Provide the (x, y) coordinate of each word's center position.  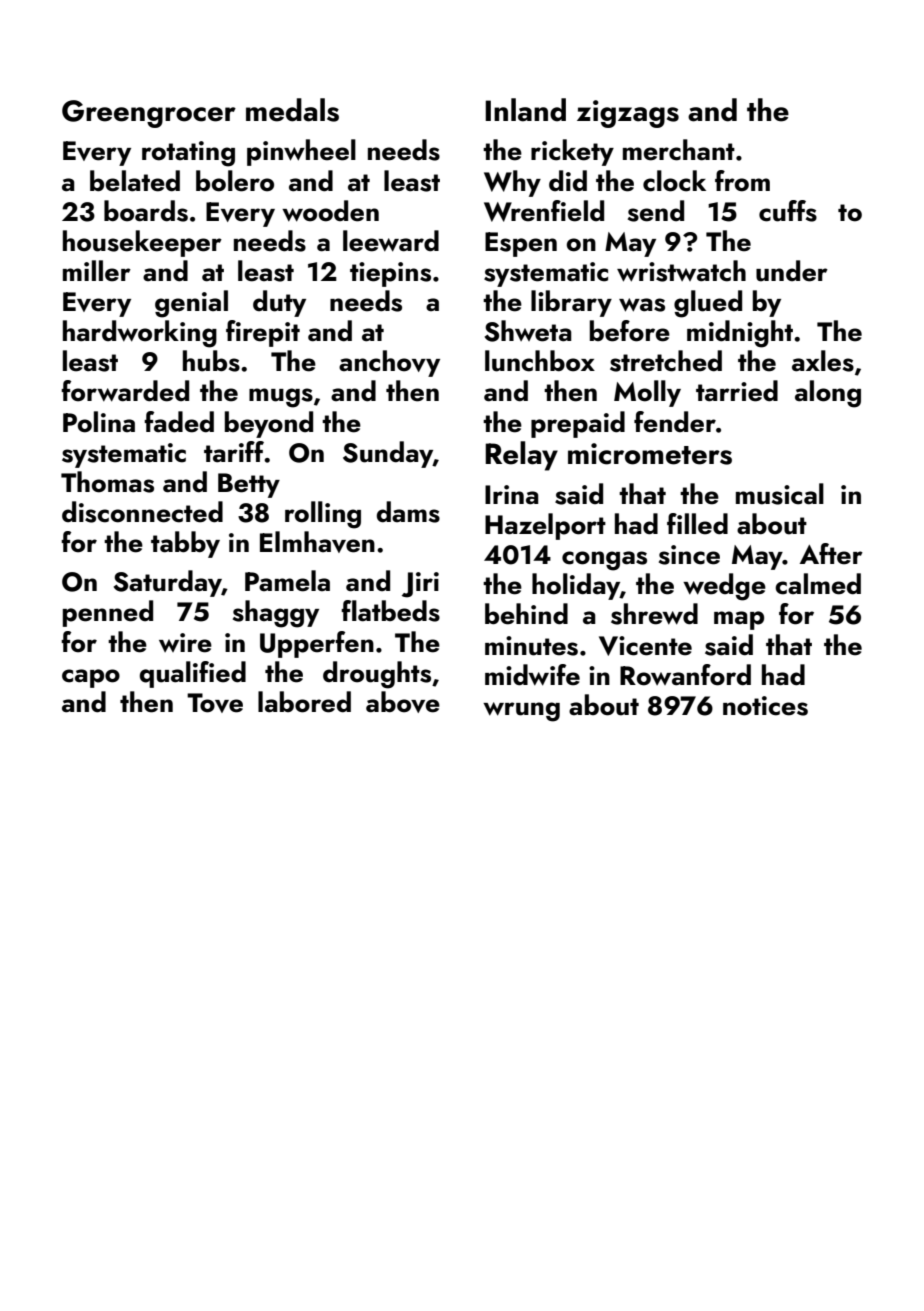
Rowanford (685, 675)
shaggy (276, 614)
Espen (521, 244)
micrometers (650, 454)
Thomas (107, 482)
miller (97, 271)
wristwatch (681, 271)
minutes (531, 646)
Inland (525, 110)
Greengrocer (149, 114)
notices (765, 706)
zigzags (628, 114)
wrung (521, 712)
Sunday (388, 454)
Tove (215, 703)
